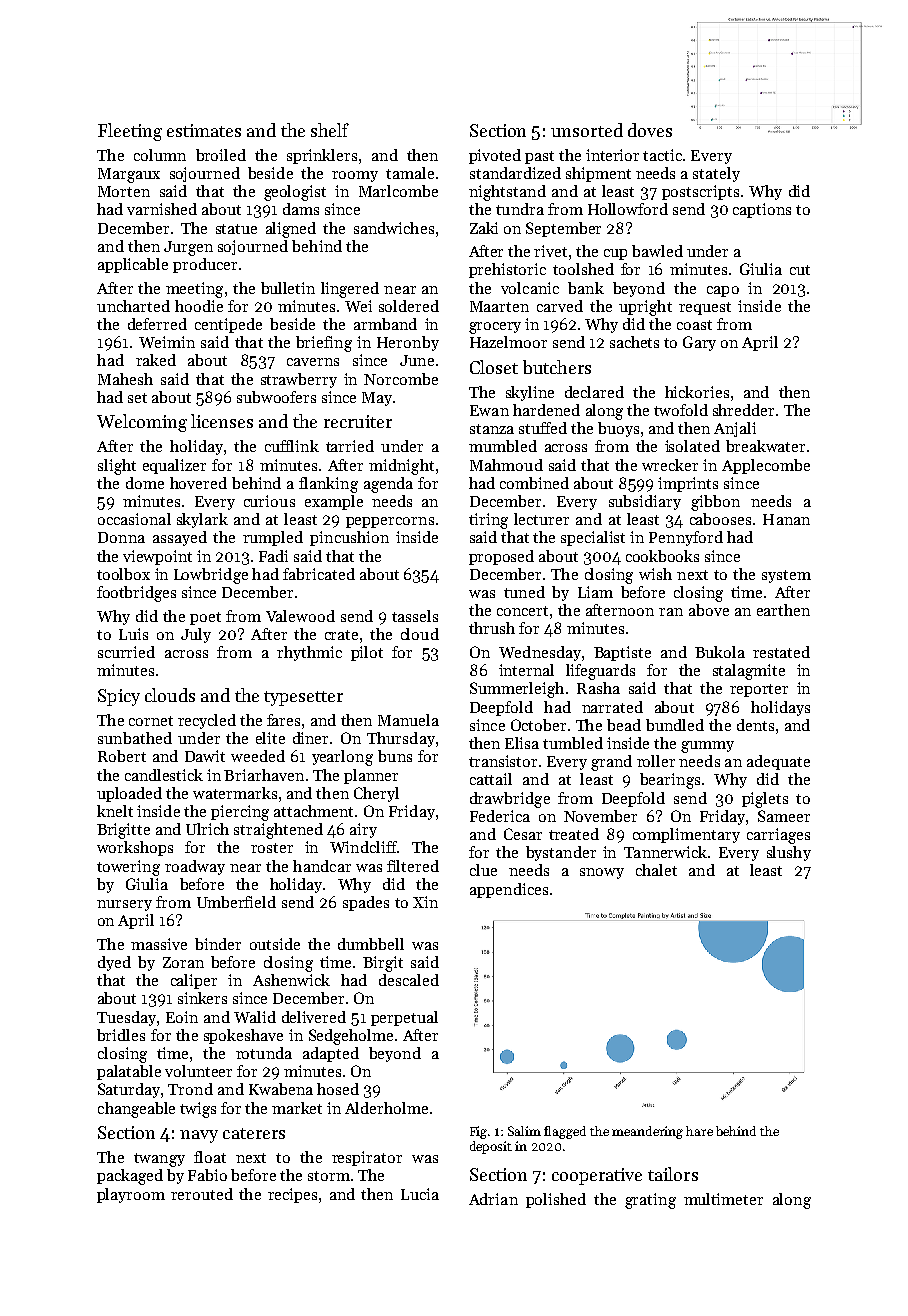 The height and width of the image is (1316, 908). Describe the element at coordinates (404, 1018) in the image. I see `perpetual` at that location.
